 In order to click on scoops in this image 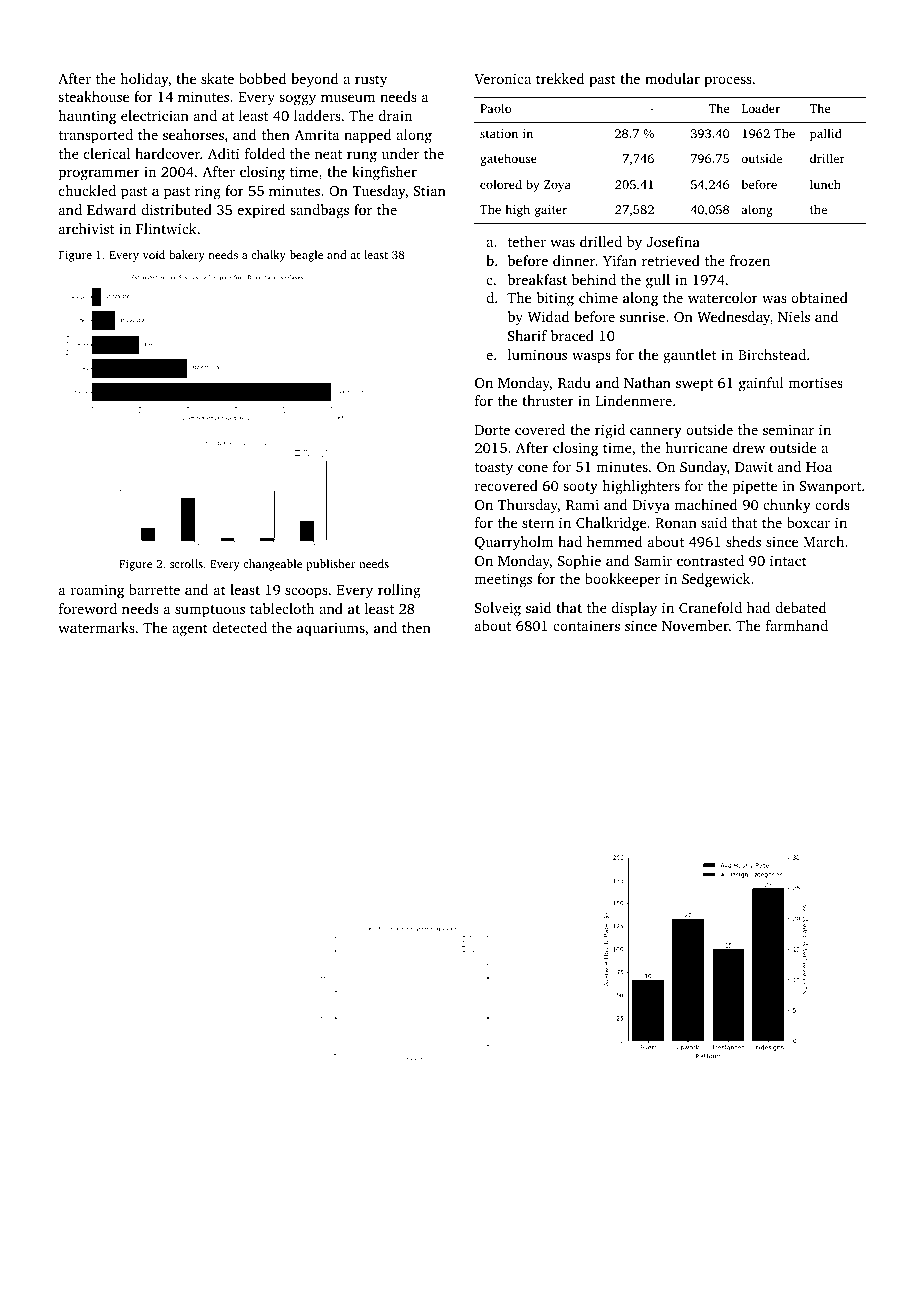, I will do `click(306, 592)`.
